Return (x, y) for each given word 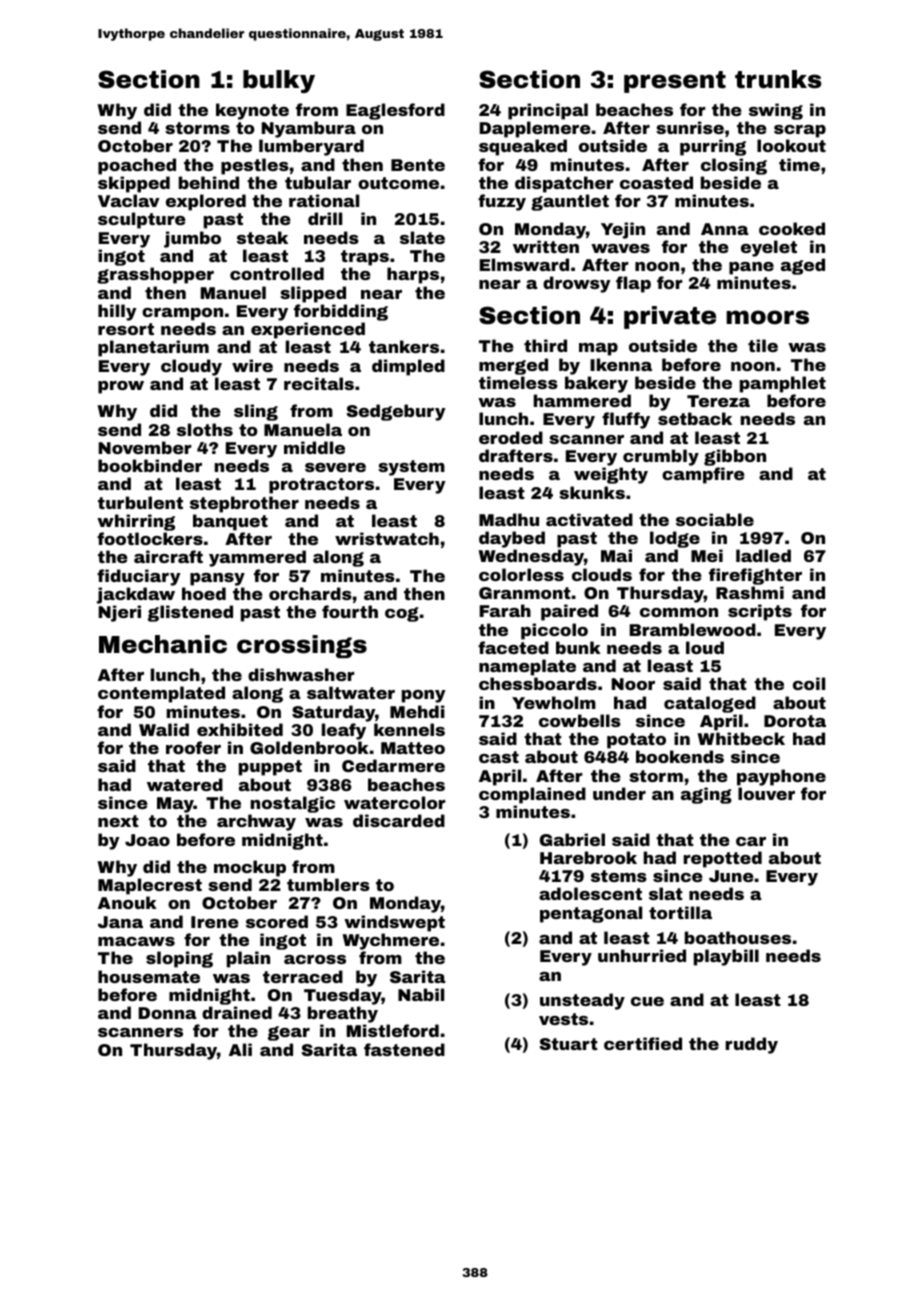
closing (734, 166)
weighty (611, 475)
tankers (404, 346)
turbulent (140, 502)
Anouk (127, 902)
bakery (596, 384)
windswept (394, 923)
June (731, 876)
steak (262, 237)
